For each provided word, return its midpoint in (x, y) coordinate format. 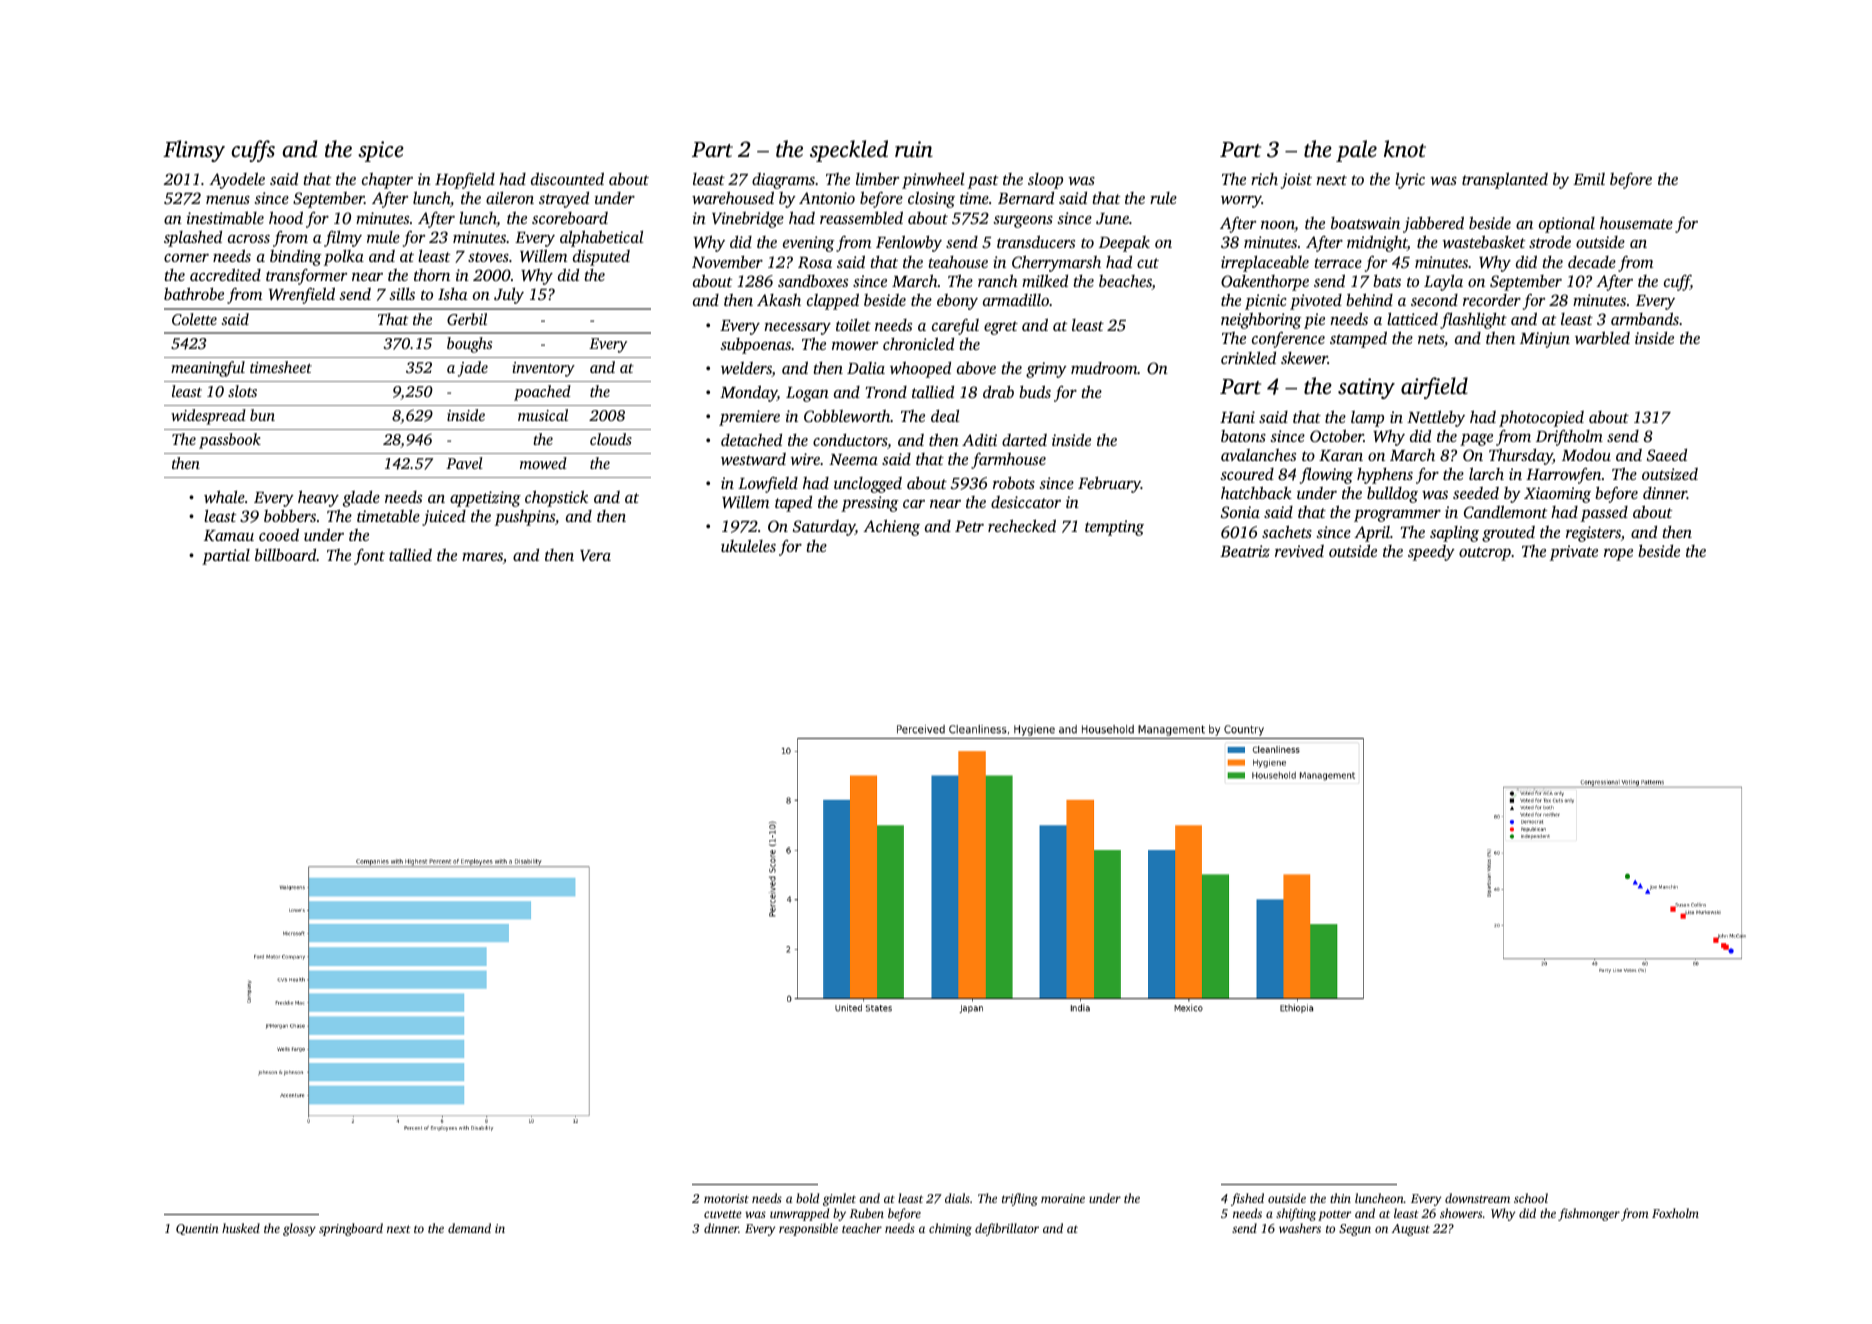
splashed (193, 238)
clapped (833, 301)
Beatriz (1245, 551)
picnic (1266, 302)
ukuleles (748, 545)
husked (241, 1228)
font (369, 557)
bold (807, 1198)
